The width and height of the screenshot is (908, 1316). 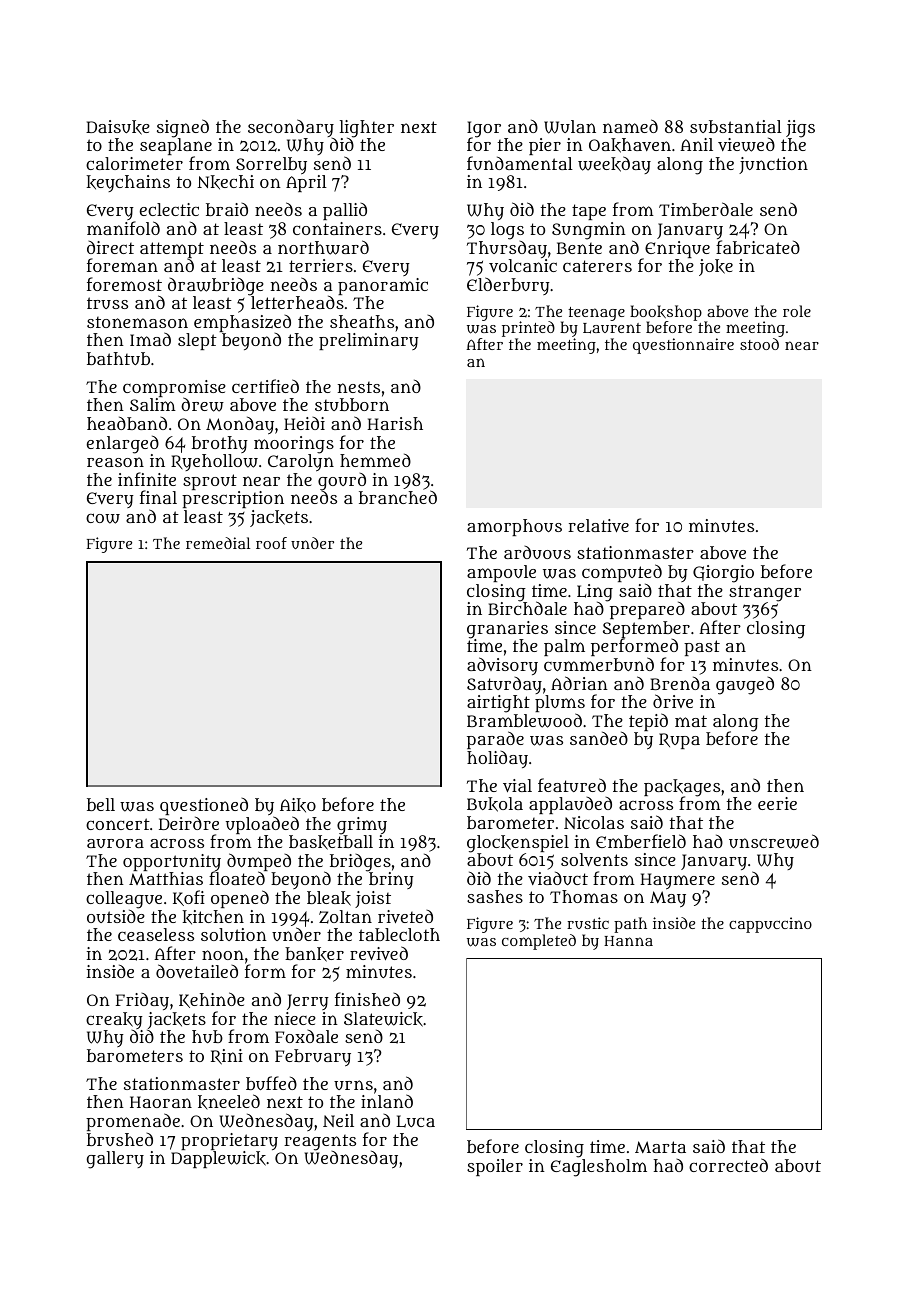 I want to click on completed, so click(x=539, y=942).
